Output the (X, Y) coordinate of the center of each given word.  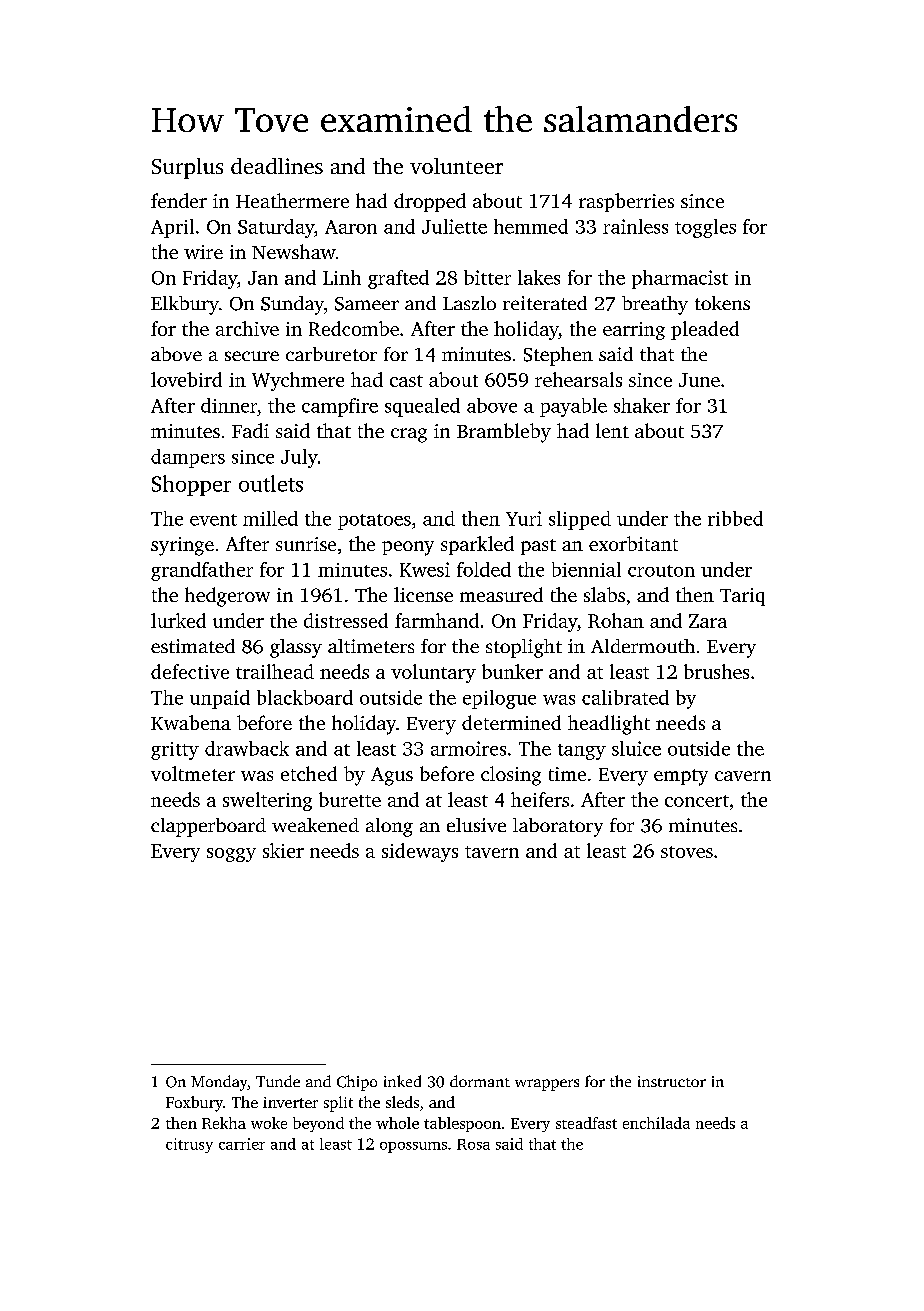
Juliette (454, 226)
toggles (705, 228)
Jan (263, 278)
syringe (182, 546)
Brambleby (504, 433)
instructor (672, 1081)
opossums (413, 1147)
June (699, 380)
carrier (242, 1144)
